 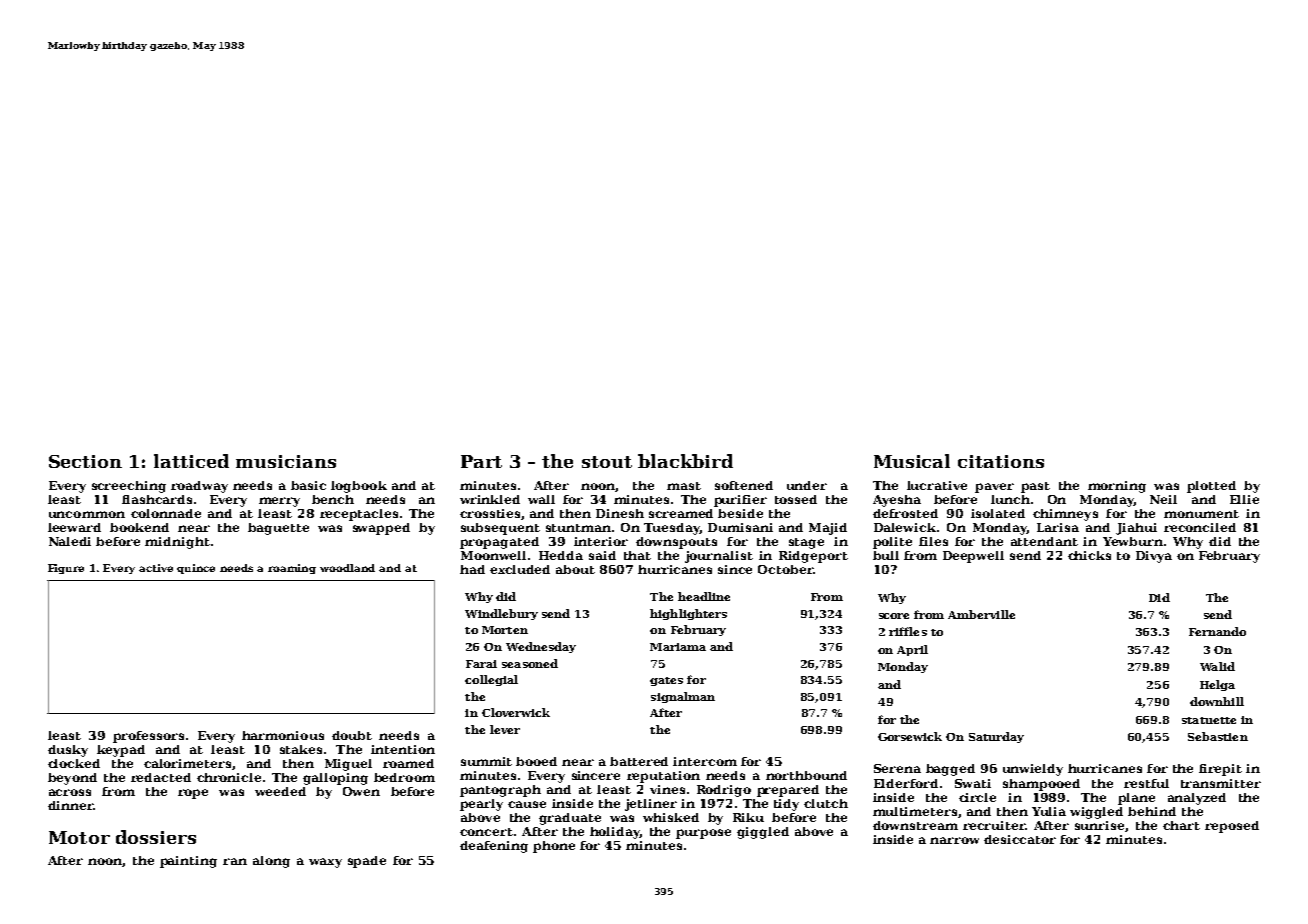 I want to click on colonnade, so click(x=166, y=513).
